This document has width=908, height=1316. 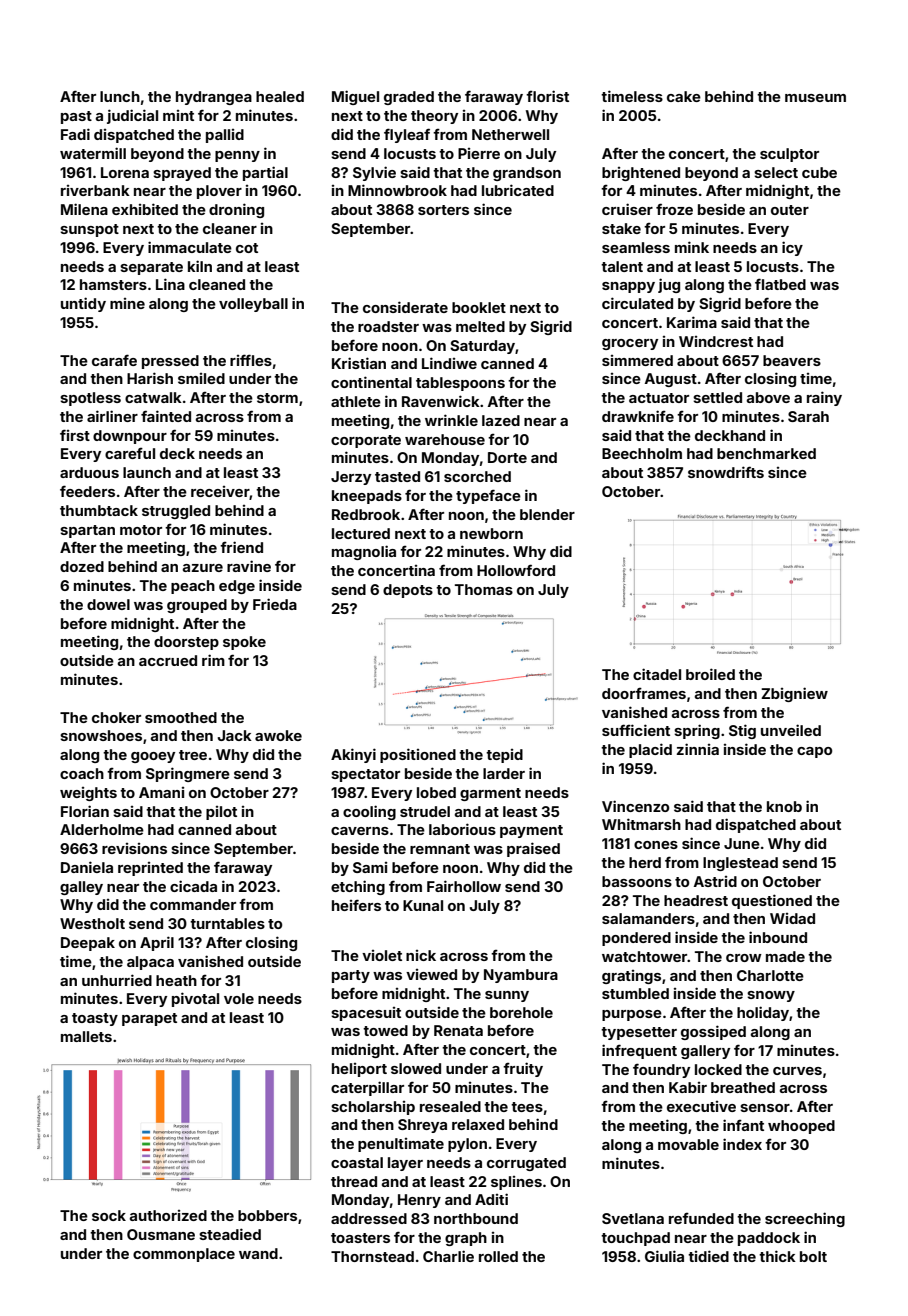 What do you see at coordinates (770, 975) in the document?
I see `Charlotte` at bounding box center [770, 975].
